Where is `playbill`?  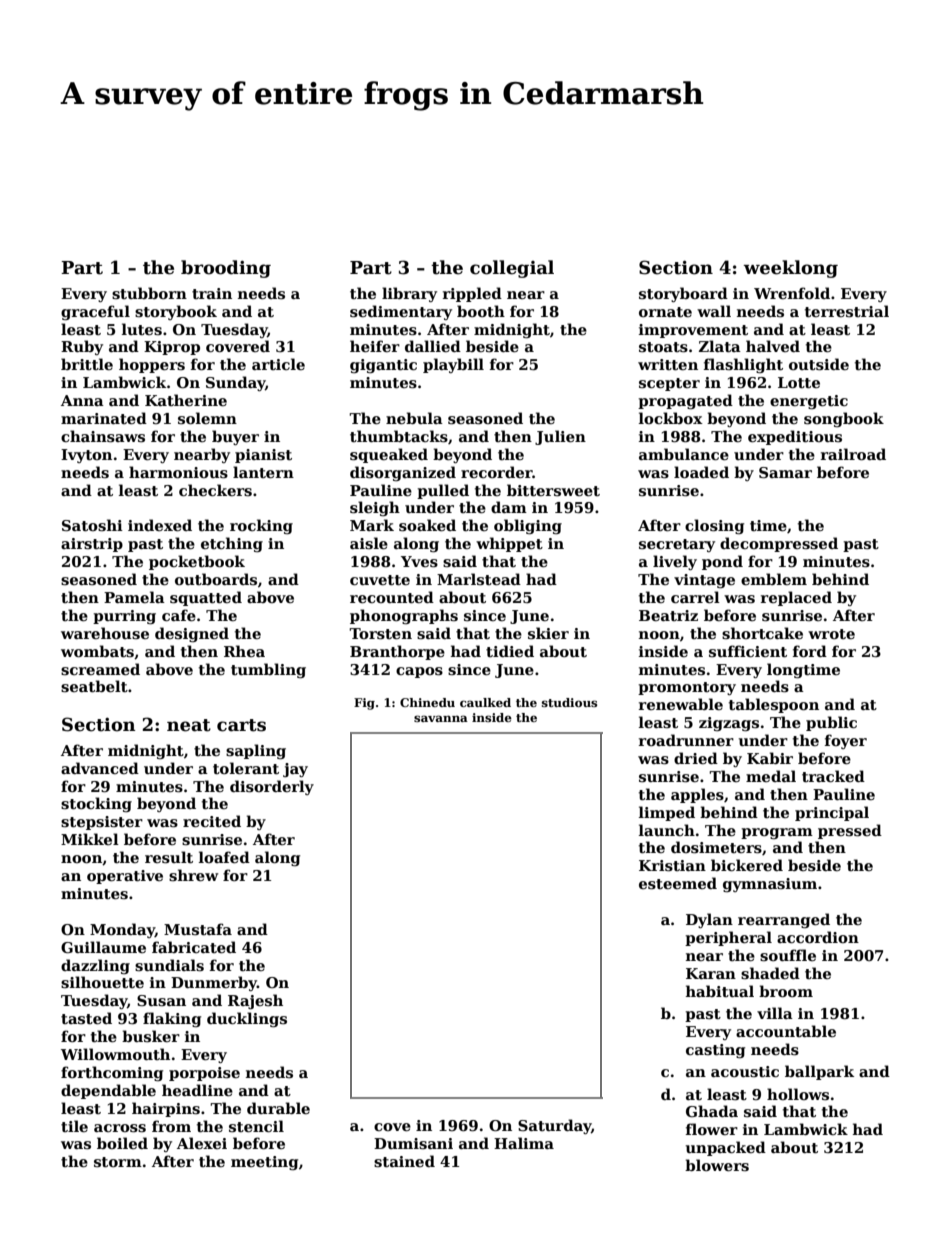
playbill is located at coordinates (453, 365).
